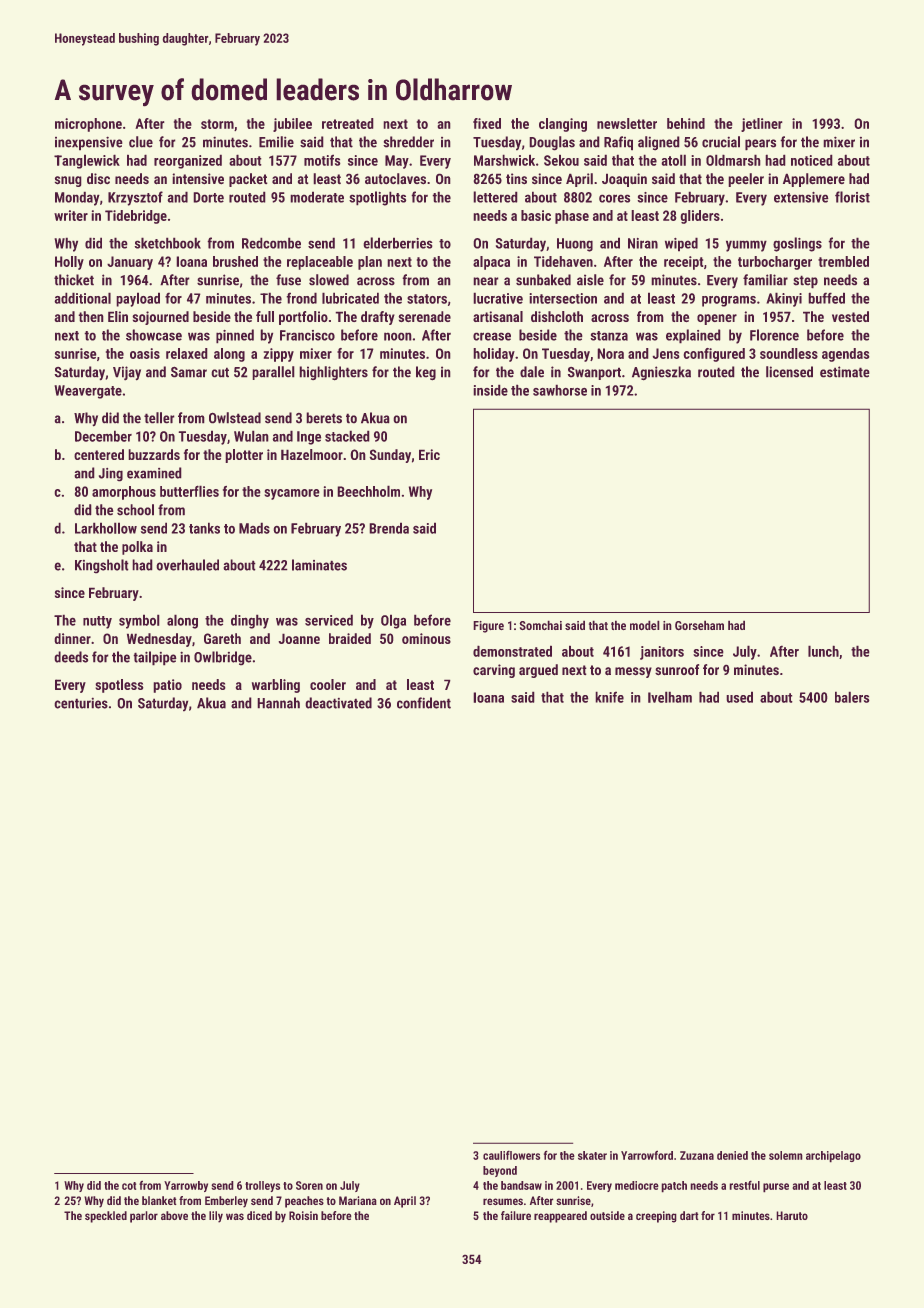 The image size is (924, 1308). What do you see at coordinates (760, 145) in the screenshot?
I see `pears` at bounding box center [760, 145].
